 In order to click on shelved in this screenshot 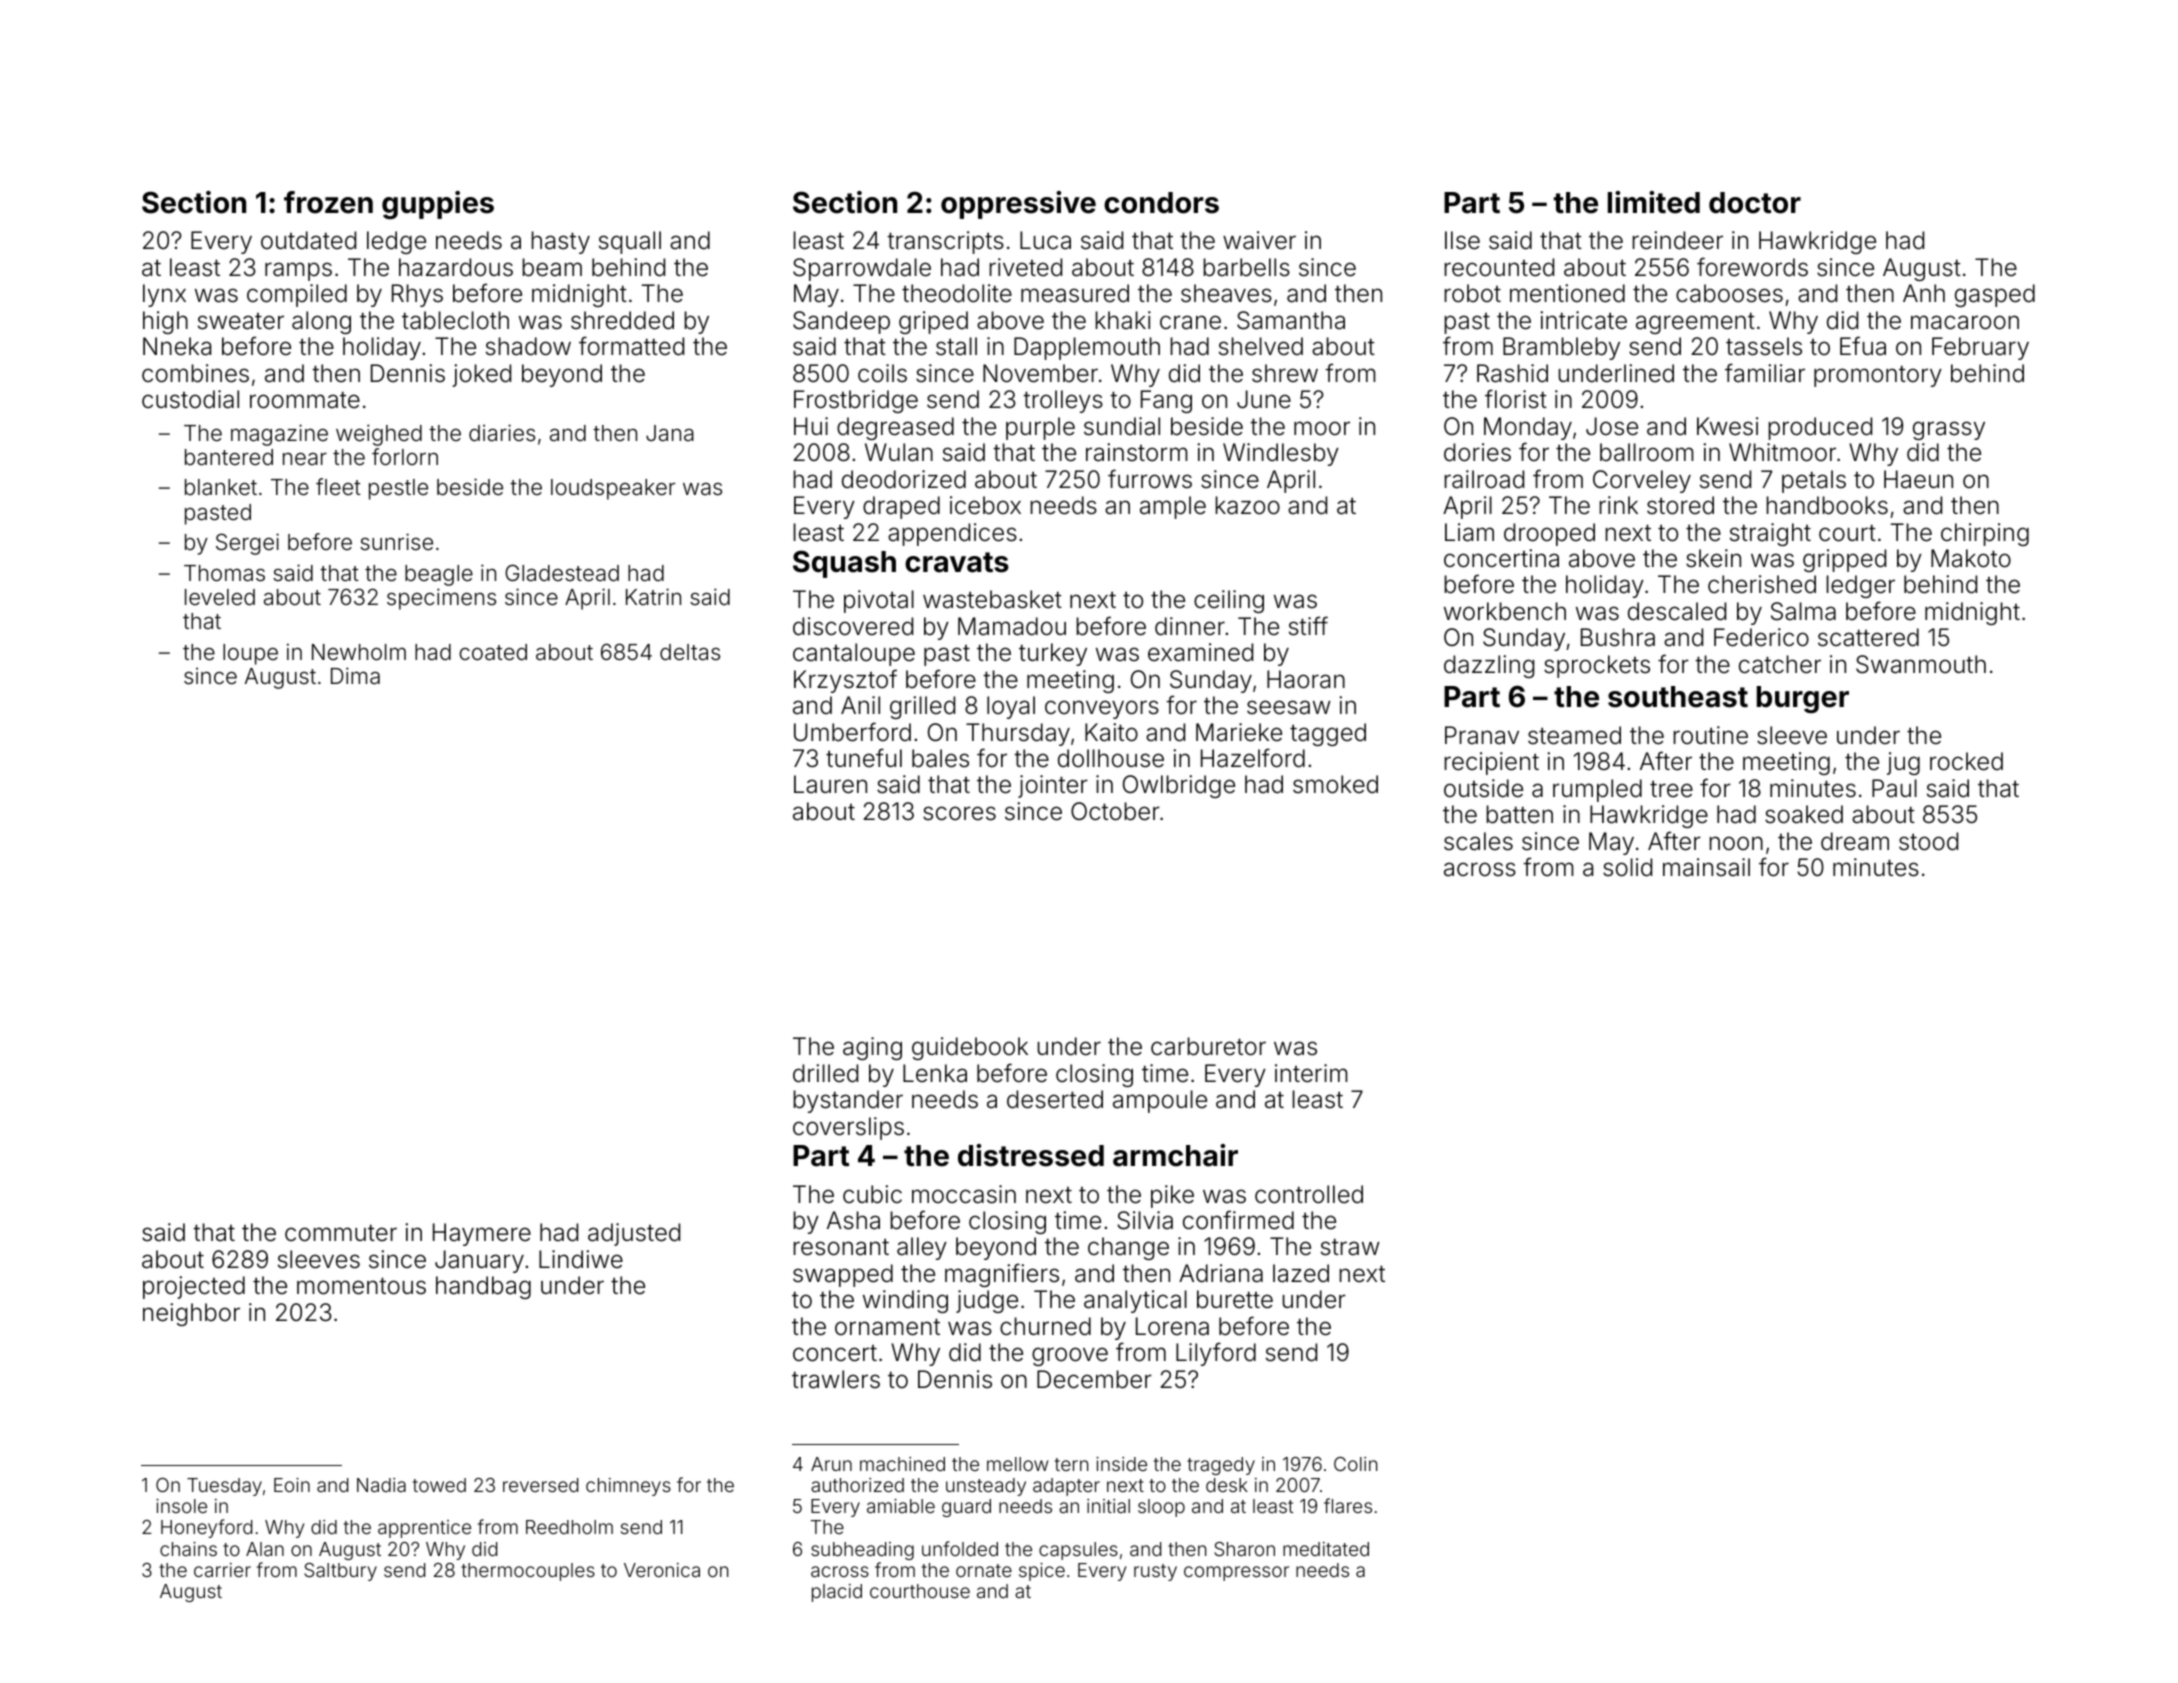, I will do `click(1261, 346)`.
